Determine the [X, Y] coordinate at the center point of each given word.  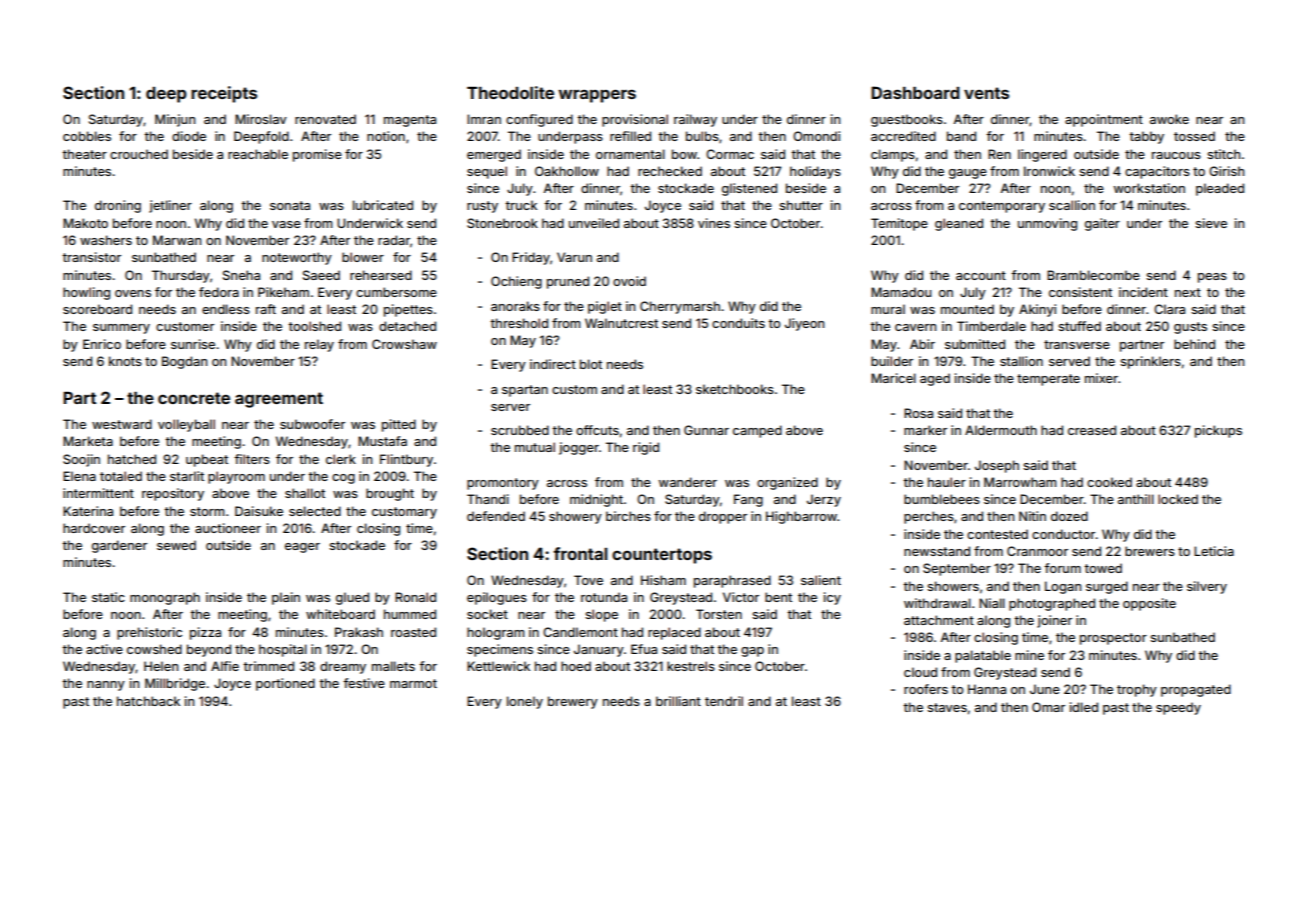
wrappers [597, 96]
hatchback [148, 701]
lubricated [383, 205]
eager [302, 548]
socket [487, 614]
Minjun [175, 120]
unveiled [594, 223]
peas [1212, 278]
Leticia [1214, 551]
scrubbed [520, 430]
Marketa [88, 441]
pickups [1218, 431]
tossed [1194, 136]
